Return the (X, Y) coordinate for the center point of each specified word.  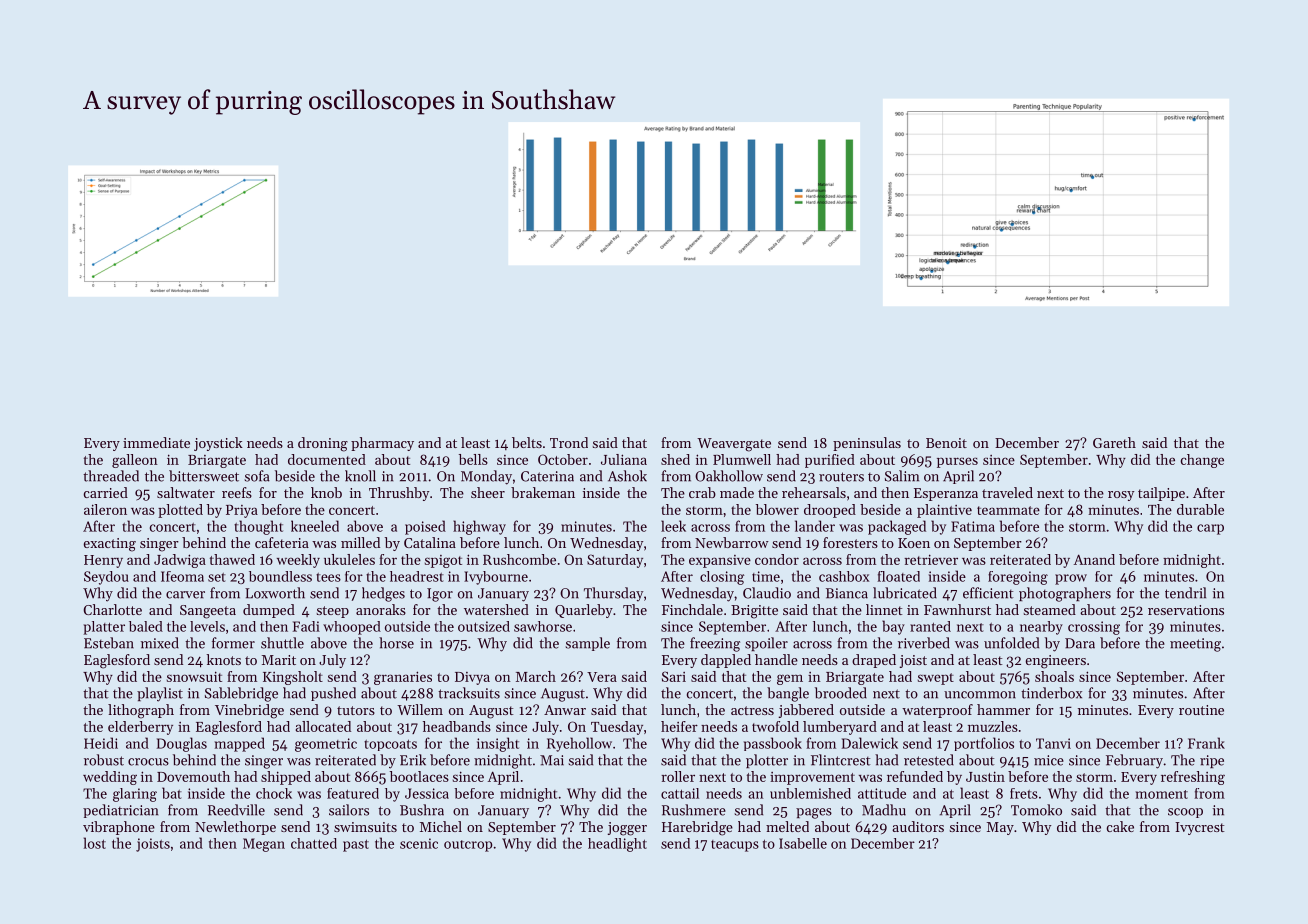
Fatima (973, 526)
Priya (242, 511)
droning (323, 444)
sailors (349, 810)
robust (104, 760)
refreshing (1193, 778)
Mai (552, 760)
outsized (484, 626)
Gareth (1114, 442)
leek (673, 526)
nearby (1041, 628)
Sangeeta (208, 612)
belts (527, 442)
